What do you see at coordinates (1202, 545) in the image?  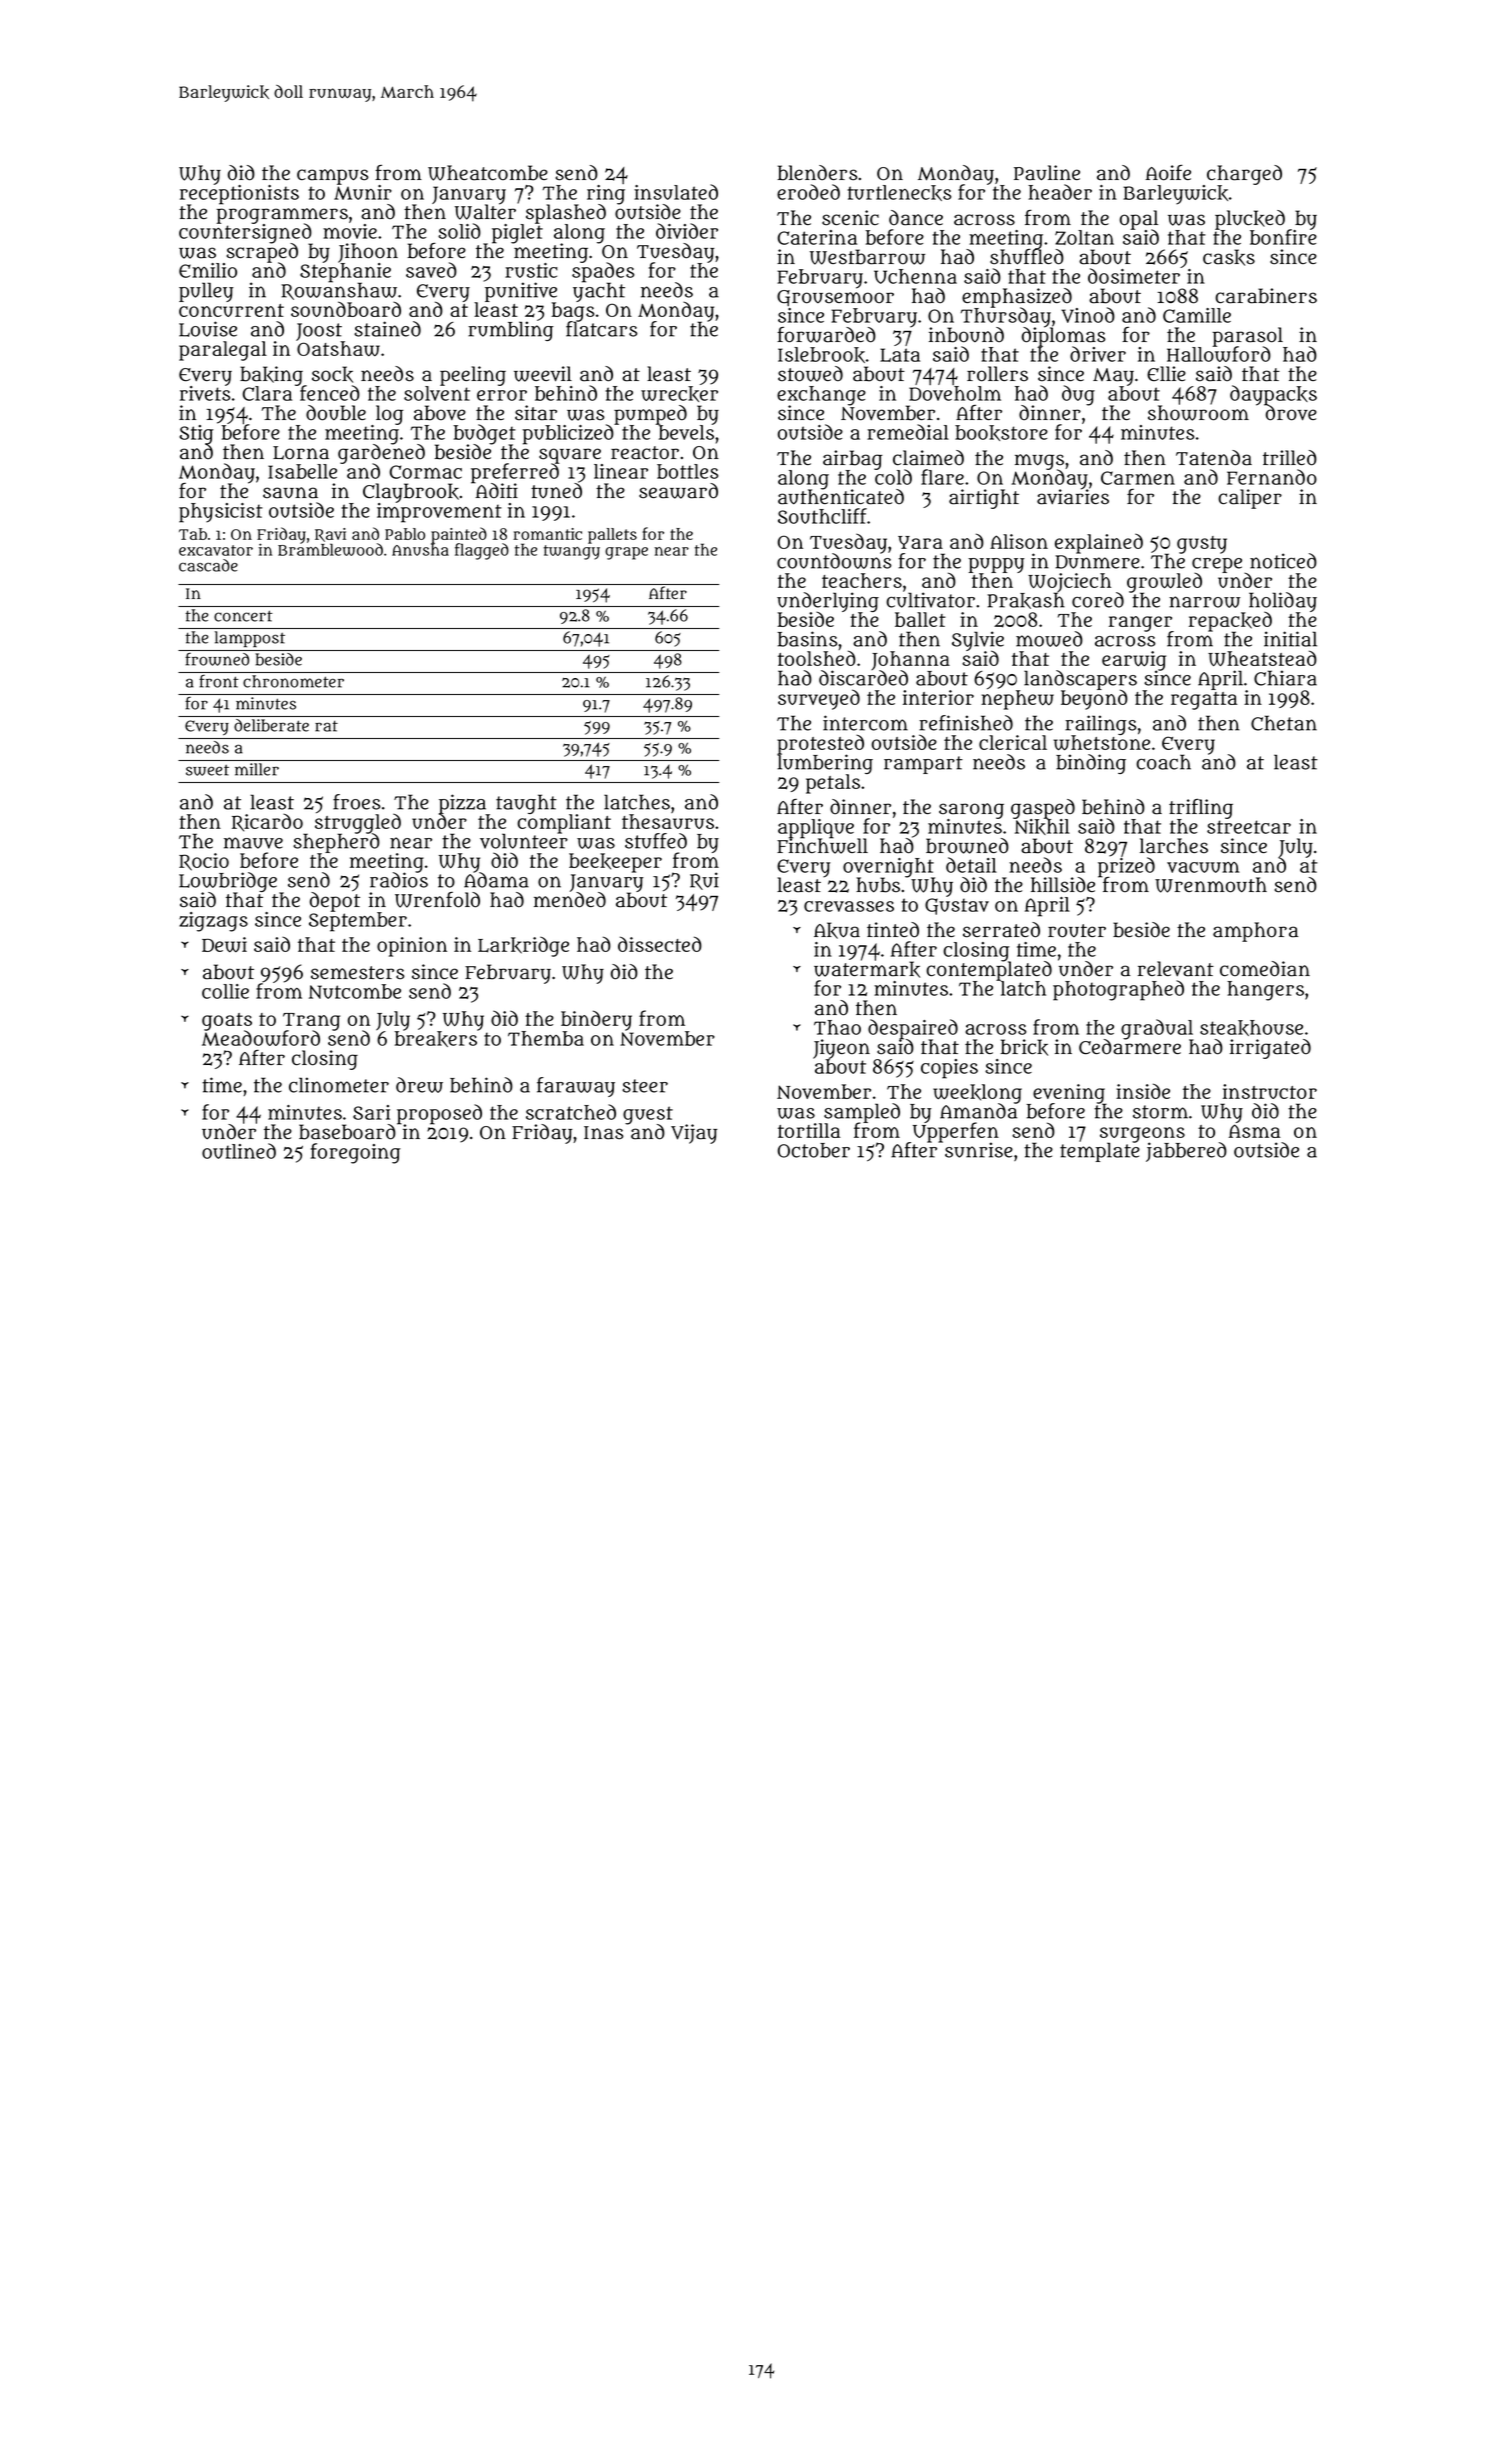 I see `gusty` at bounding box center [1202, 545].
